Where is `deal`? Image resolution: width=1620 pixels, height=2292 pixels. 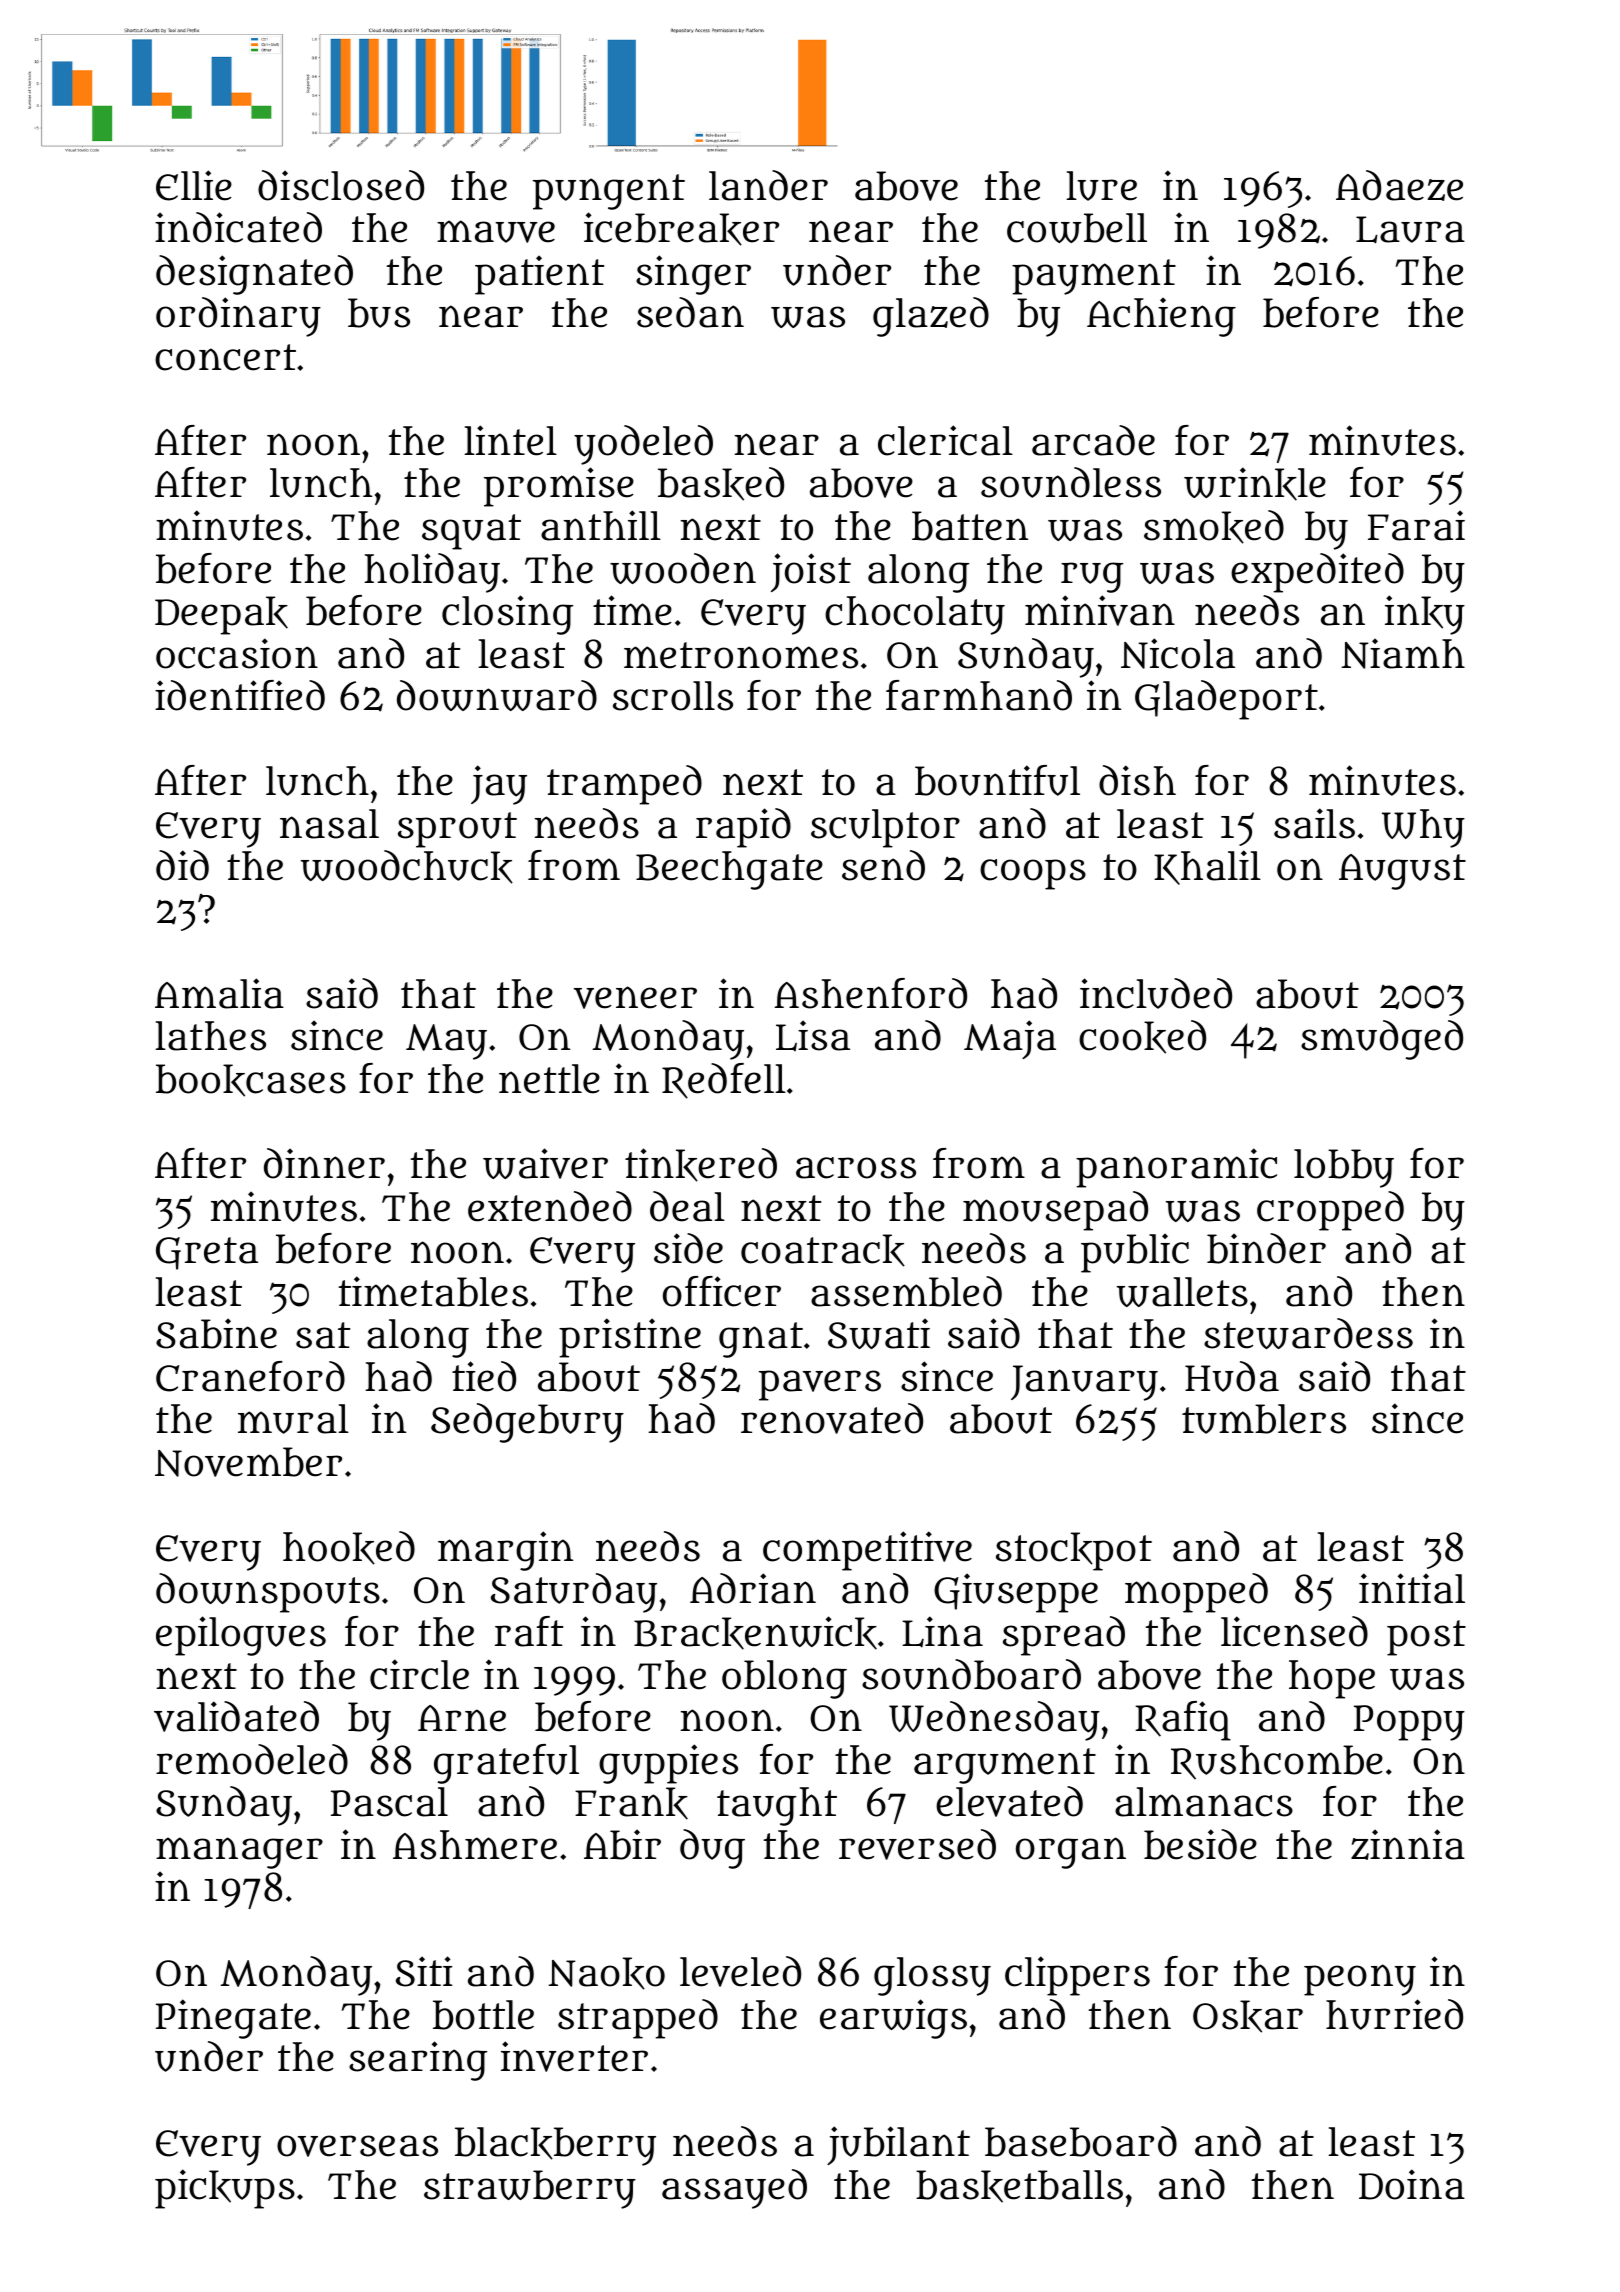
deal is located at coordinates (687, 1206).
